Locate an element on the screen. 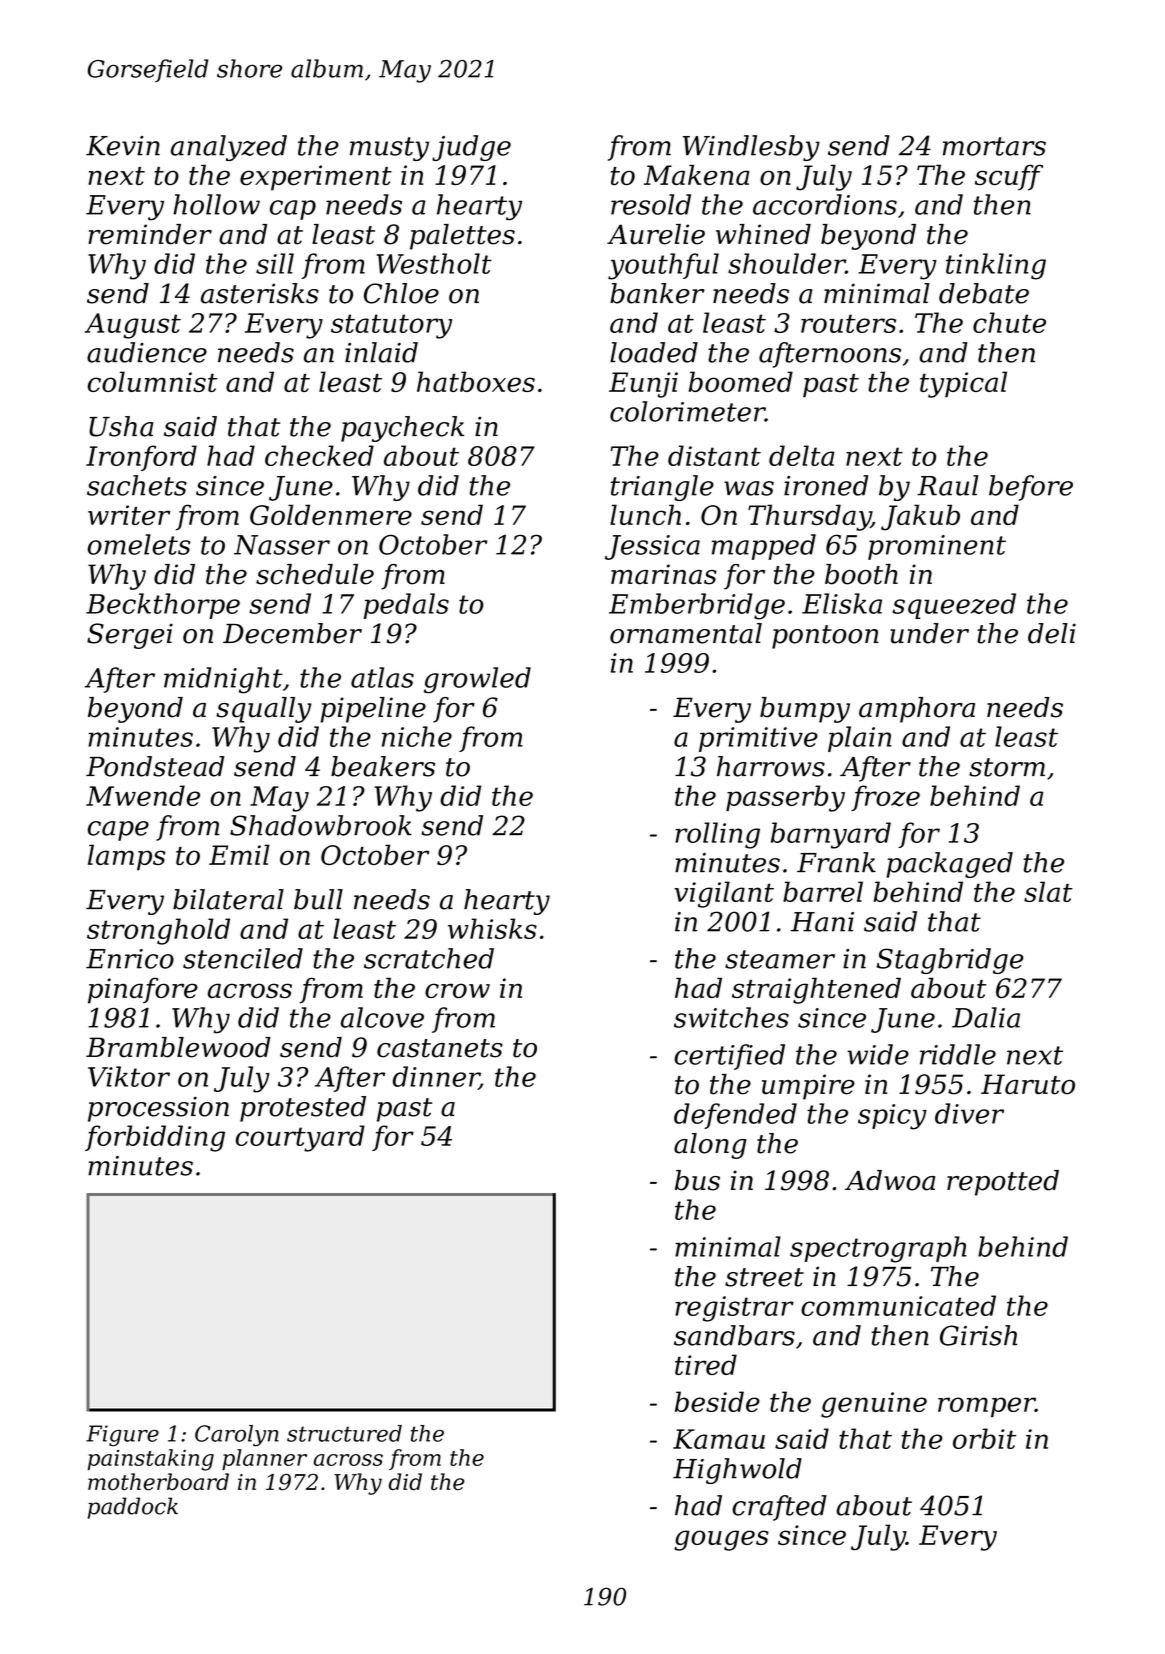 This screenshot has width=1165, height=1654. mortars is located at coordinates (994, 146).
